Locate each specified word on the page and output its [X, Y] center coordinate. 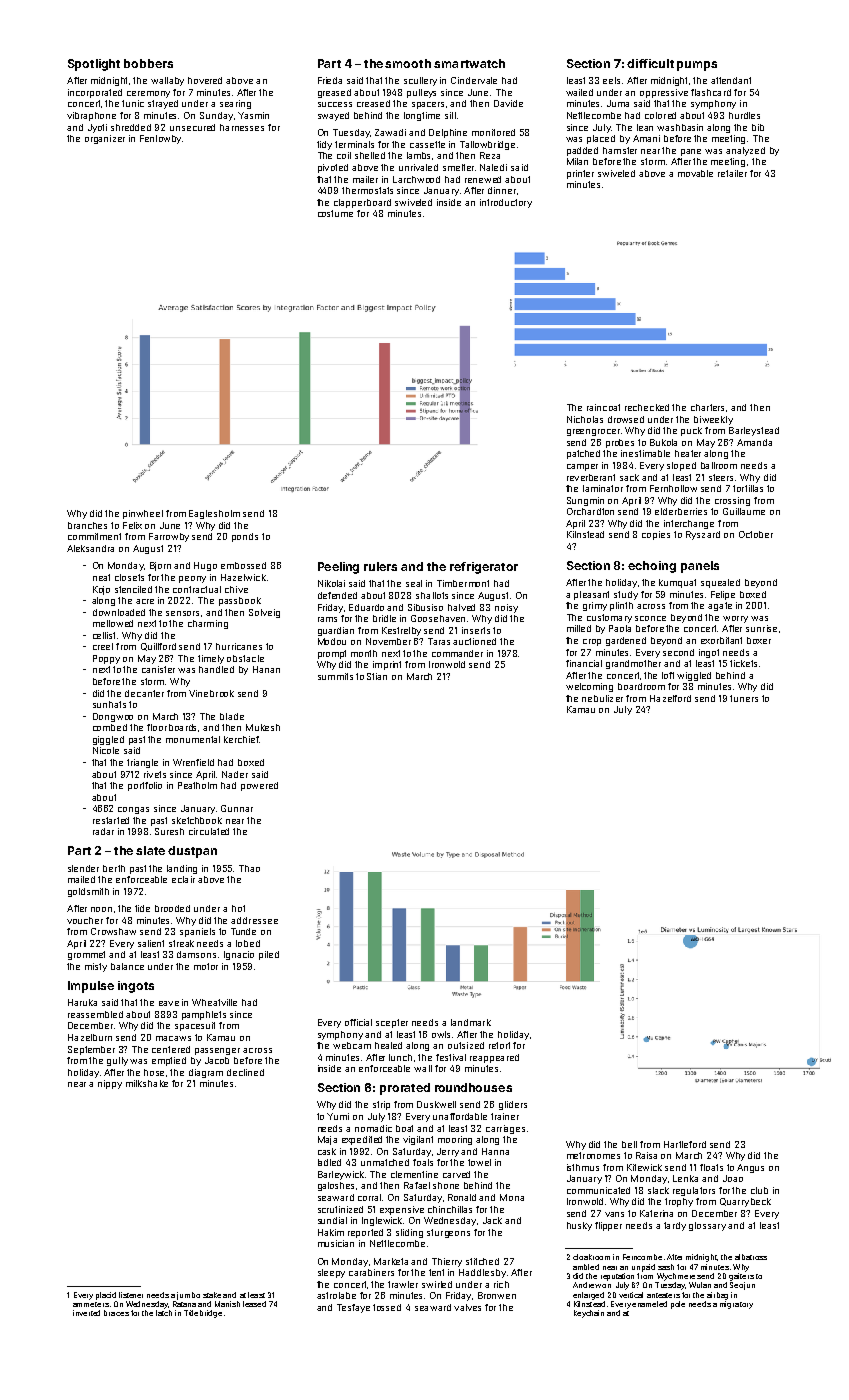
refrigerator [484, 568]
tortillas [748, 488]
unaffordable [460, 1116]
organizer [105, 139]
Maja [327, 1140]
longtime [422, 116]
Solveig [264, 613]
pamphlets [204, 1015]
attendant [731, 80]
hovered [205, 80]
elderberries [681, 511]
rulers [380, 566]
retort [499, 1045]
